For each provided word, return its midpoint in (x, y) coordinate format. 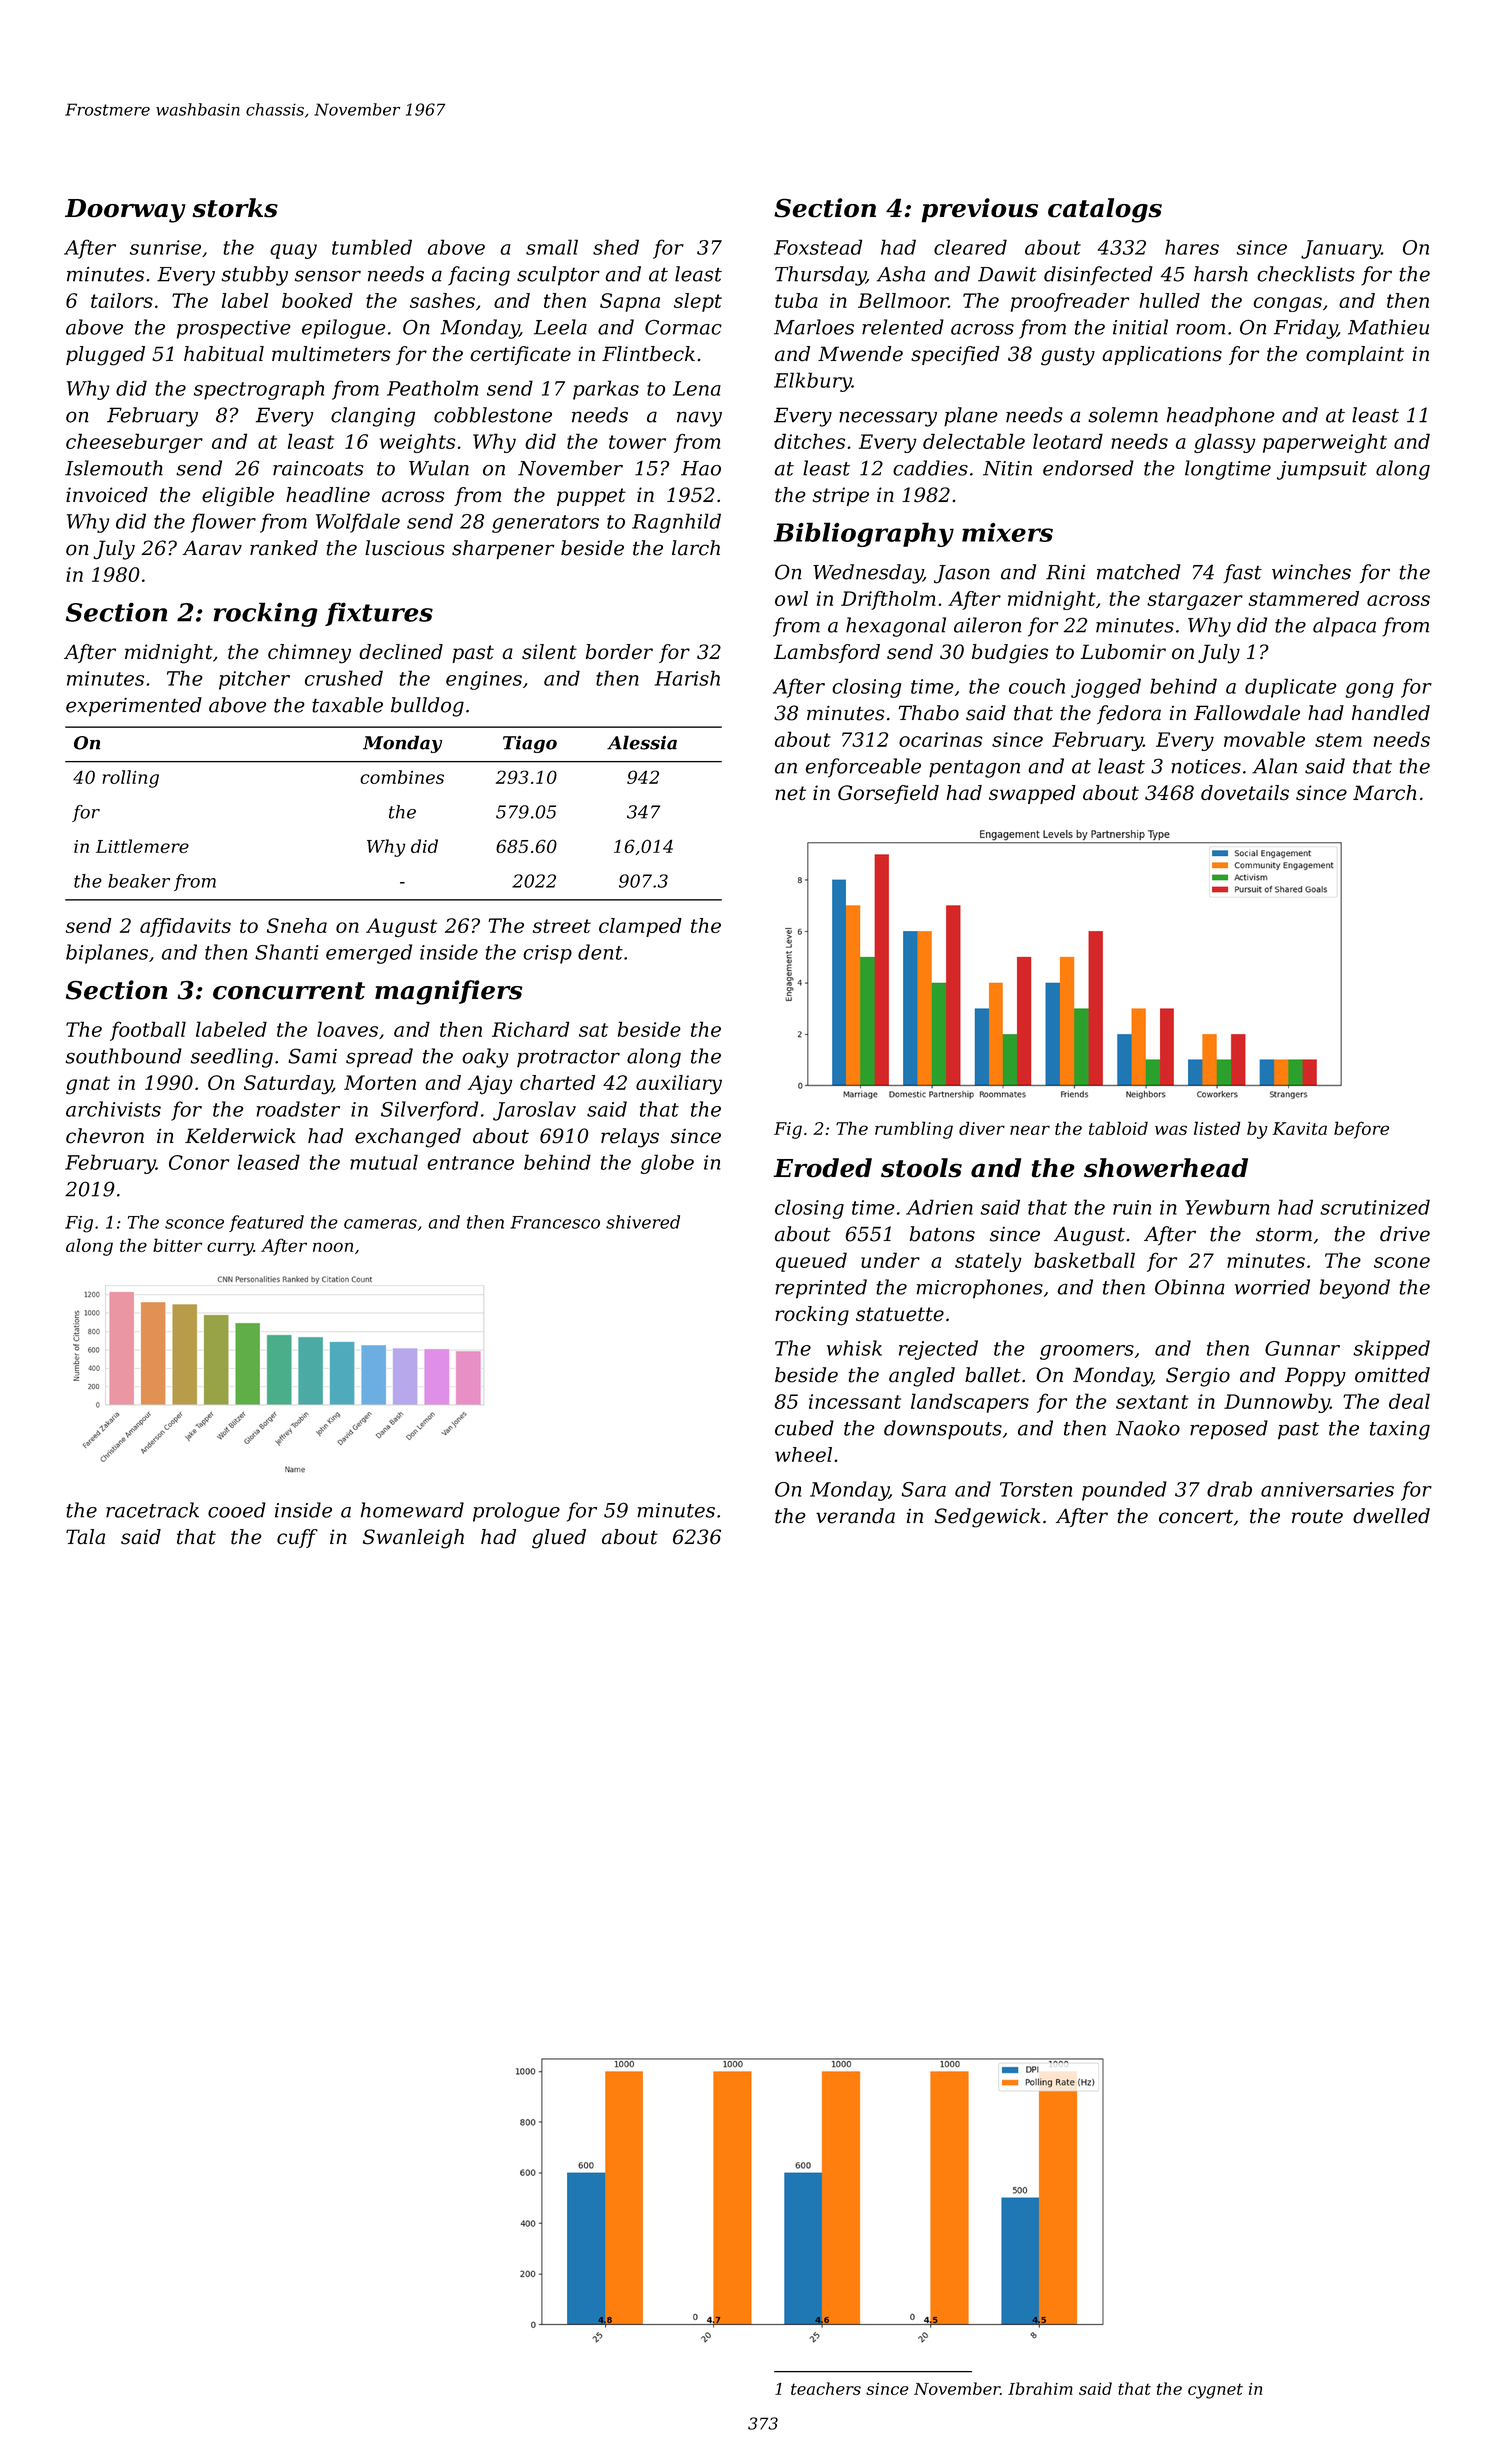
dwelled (1391, 1516)
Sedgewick (987, 1518)
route (1317, 1516)
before (1361, 1130)
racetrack (152, 1510)
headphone (1221, 417)
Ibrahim (1040, 2388)
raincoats (318, 468)
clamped (640, 927)
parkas (606, 390)
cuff (297, 1538)
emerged (369, 954)
